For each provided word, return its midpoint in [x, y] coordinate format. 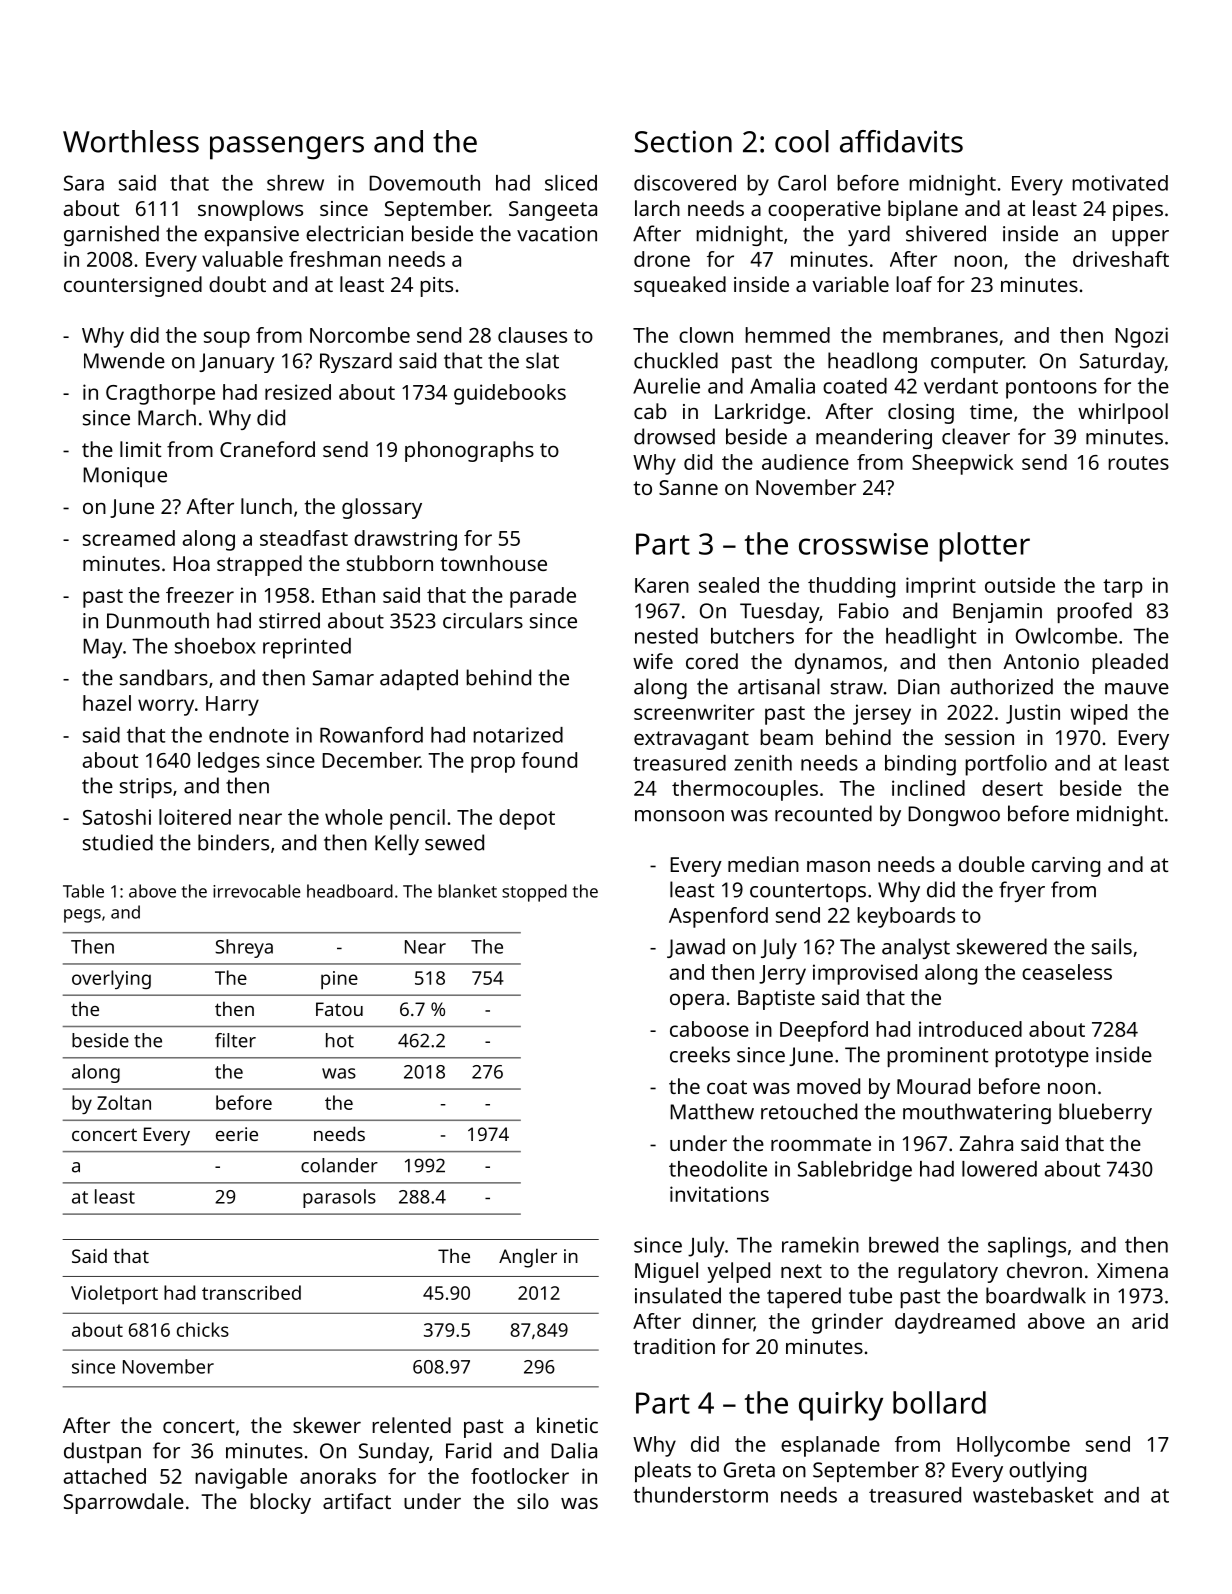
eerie [237, 1134]
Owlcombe [1066, 636]
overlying [111, 979]
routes [1138, 463]
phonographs [469, 451]
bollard [939, 1402]
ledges [229, 762]
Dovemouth [424, 183]
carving [1066, 867]
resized [298, 392]
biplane [923, 210]
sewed [454, 842]
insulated [678, 1295]
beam [786, 737]
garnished [111, 235]
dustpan [102, 1452]
